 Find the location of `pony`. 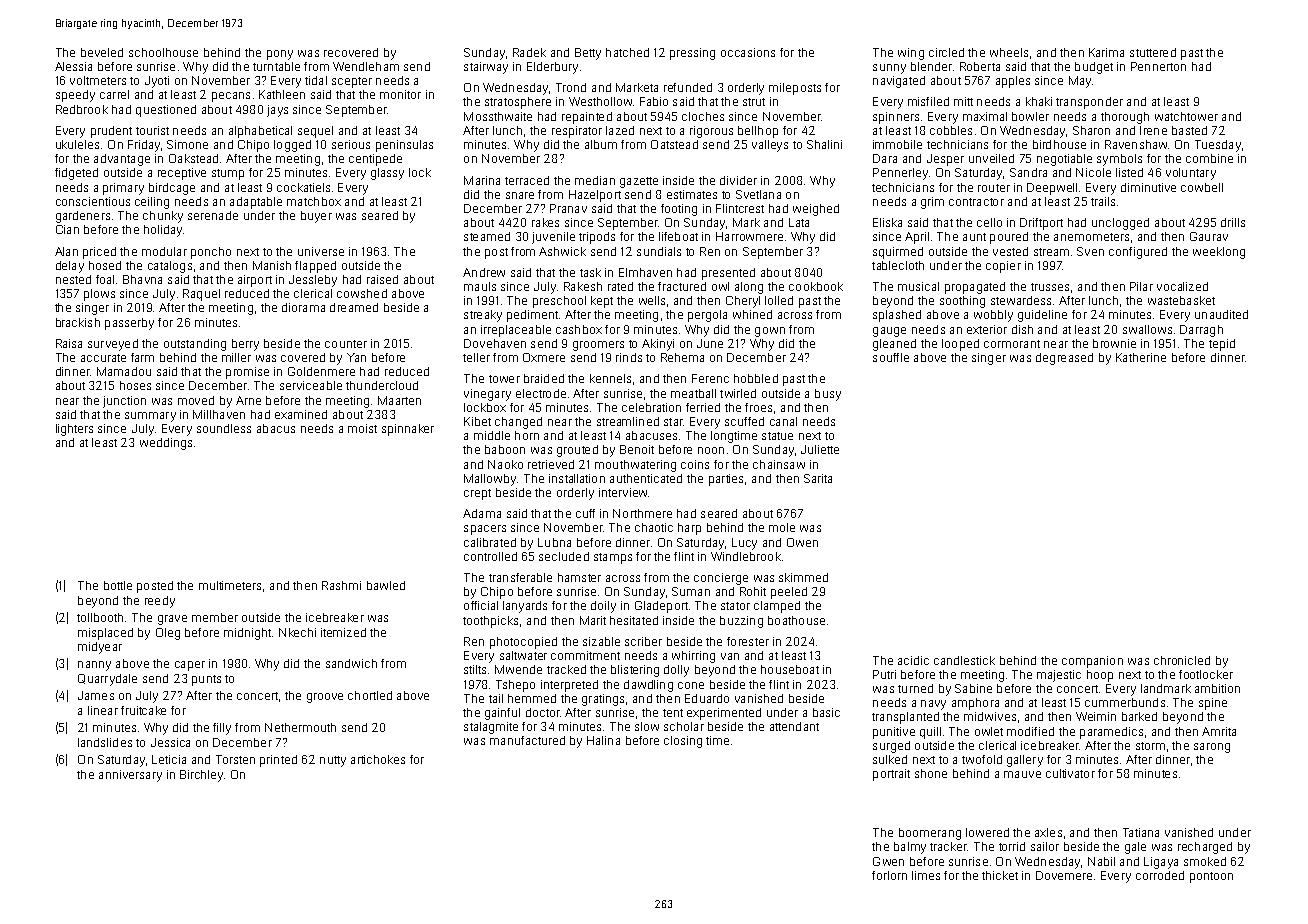

pony is located at coordinates (280, 55).
